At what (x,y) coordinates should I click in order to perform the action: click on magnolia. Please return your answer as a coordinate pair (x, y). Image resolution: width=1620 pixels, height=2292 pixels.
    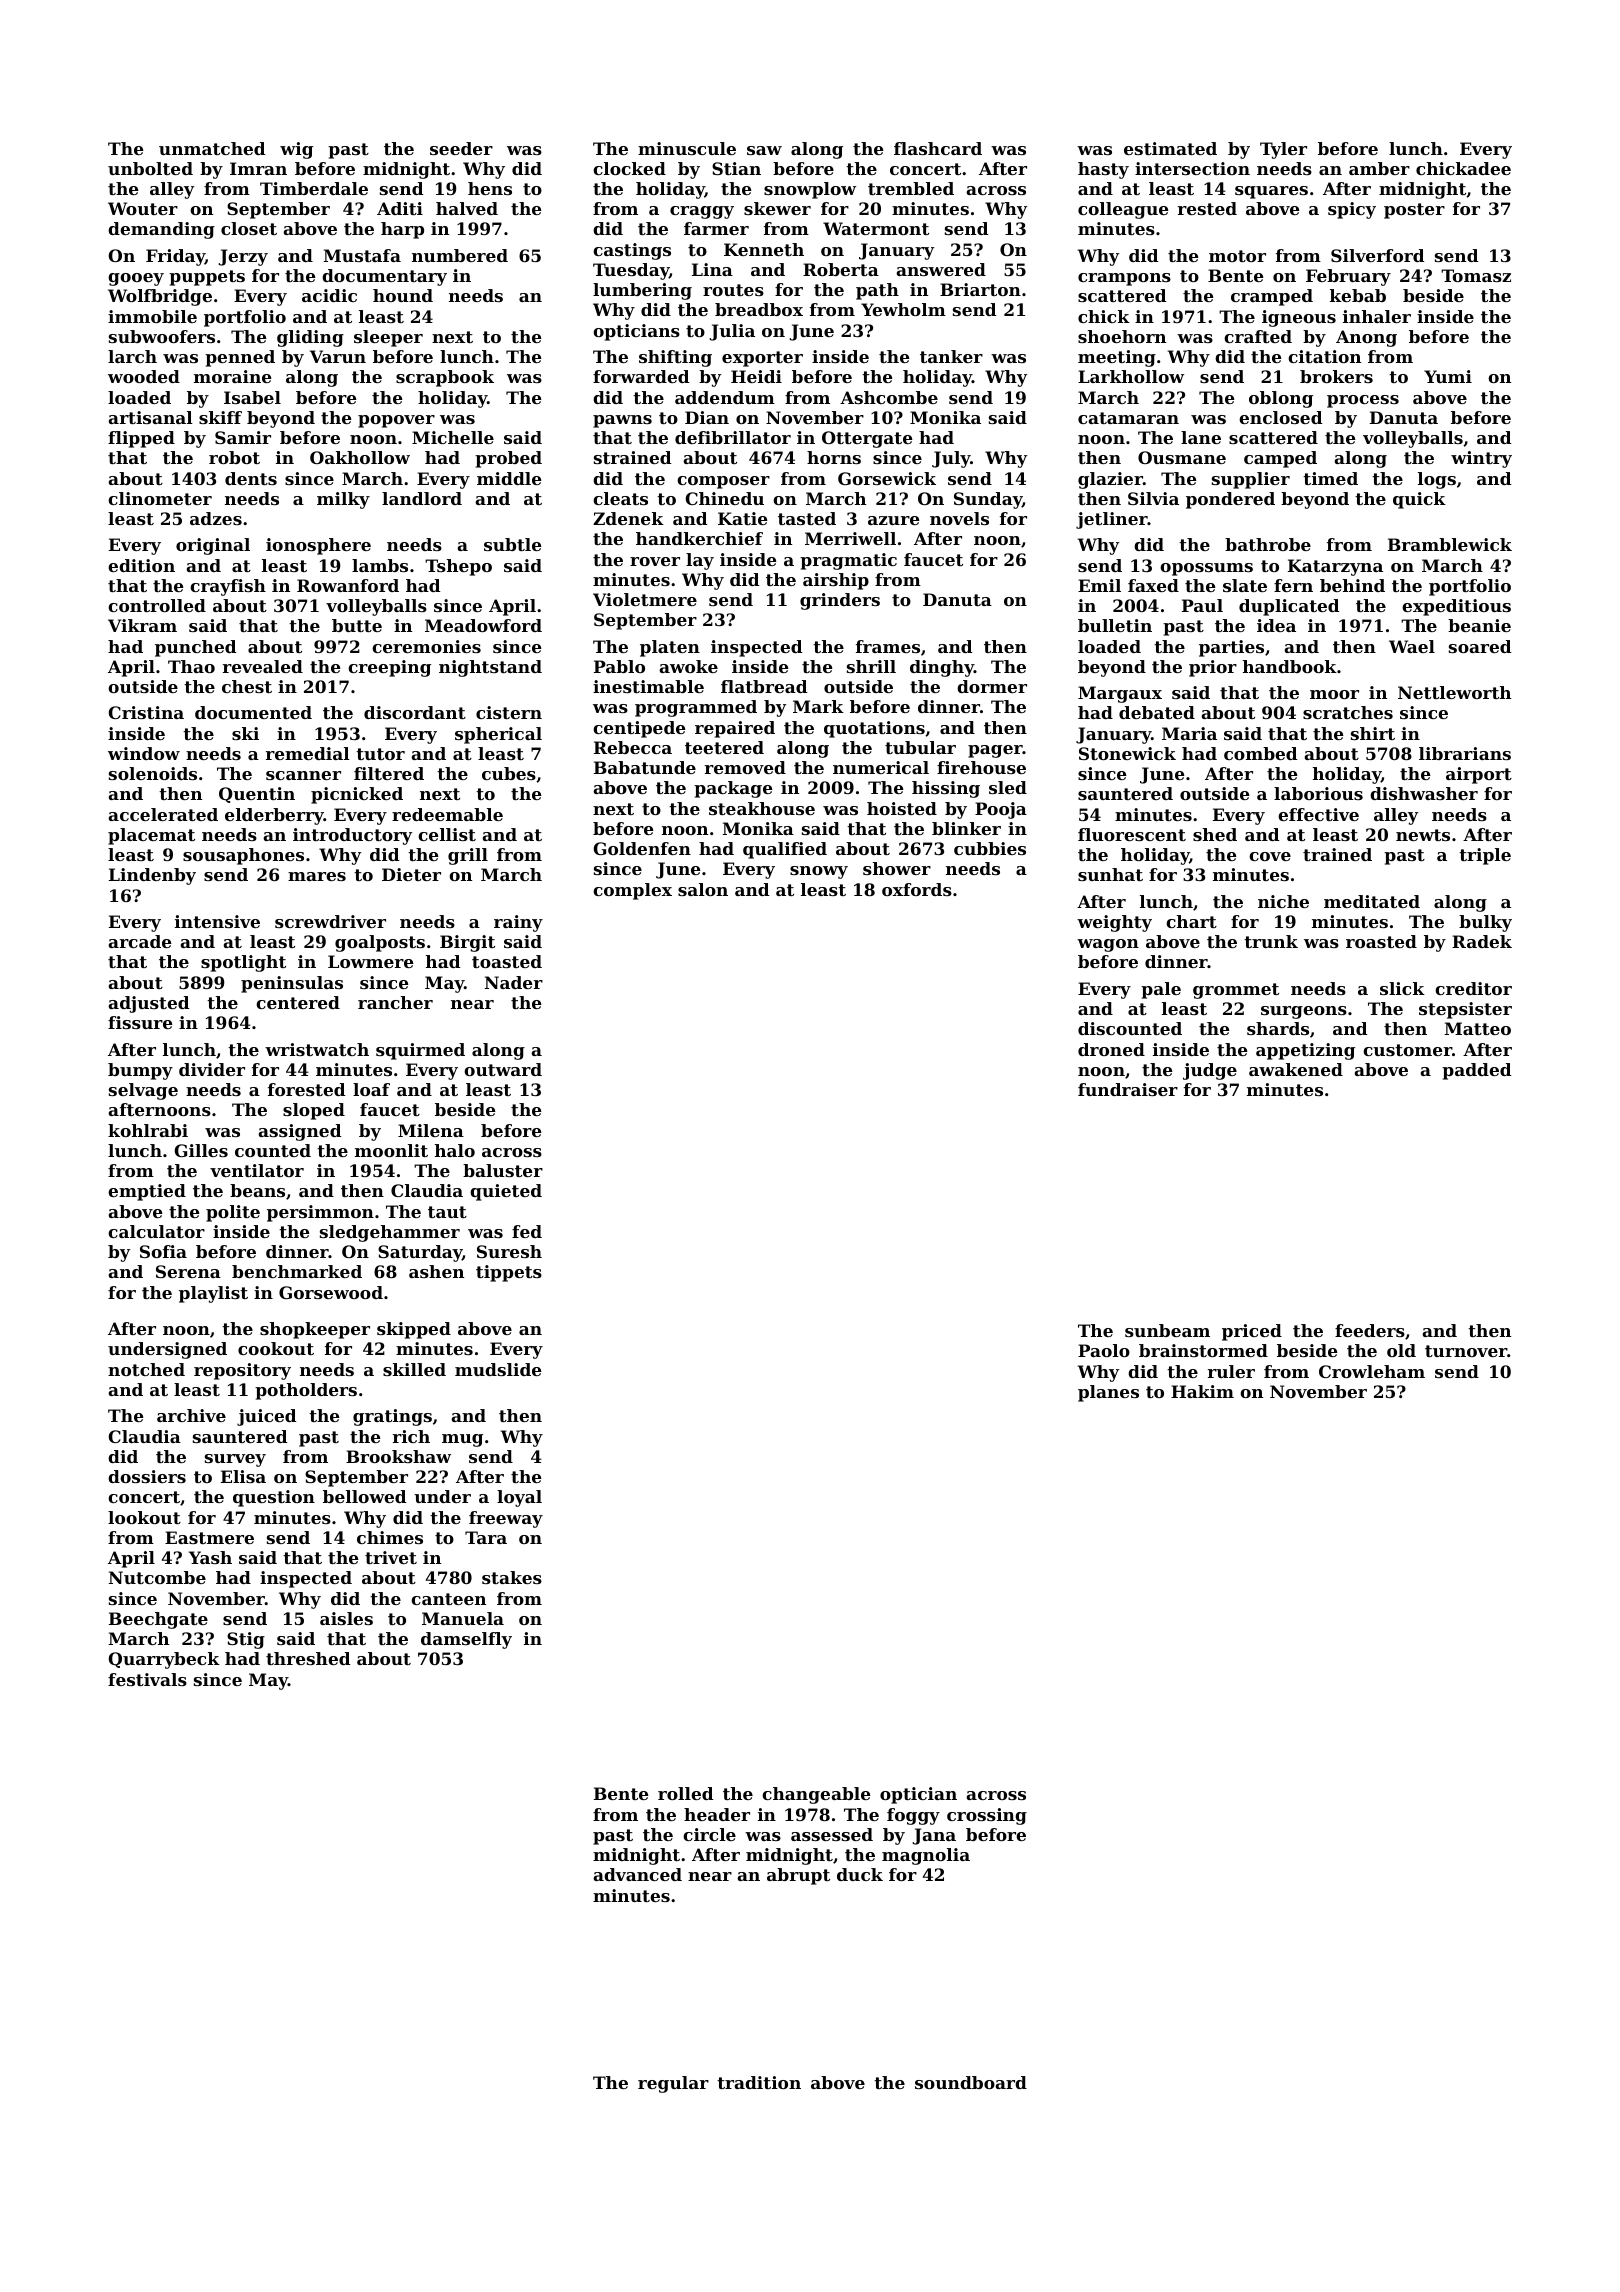
    Looking at the image, I should click on (926, 1856).
